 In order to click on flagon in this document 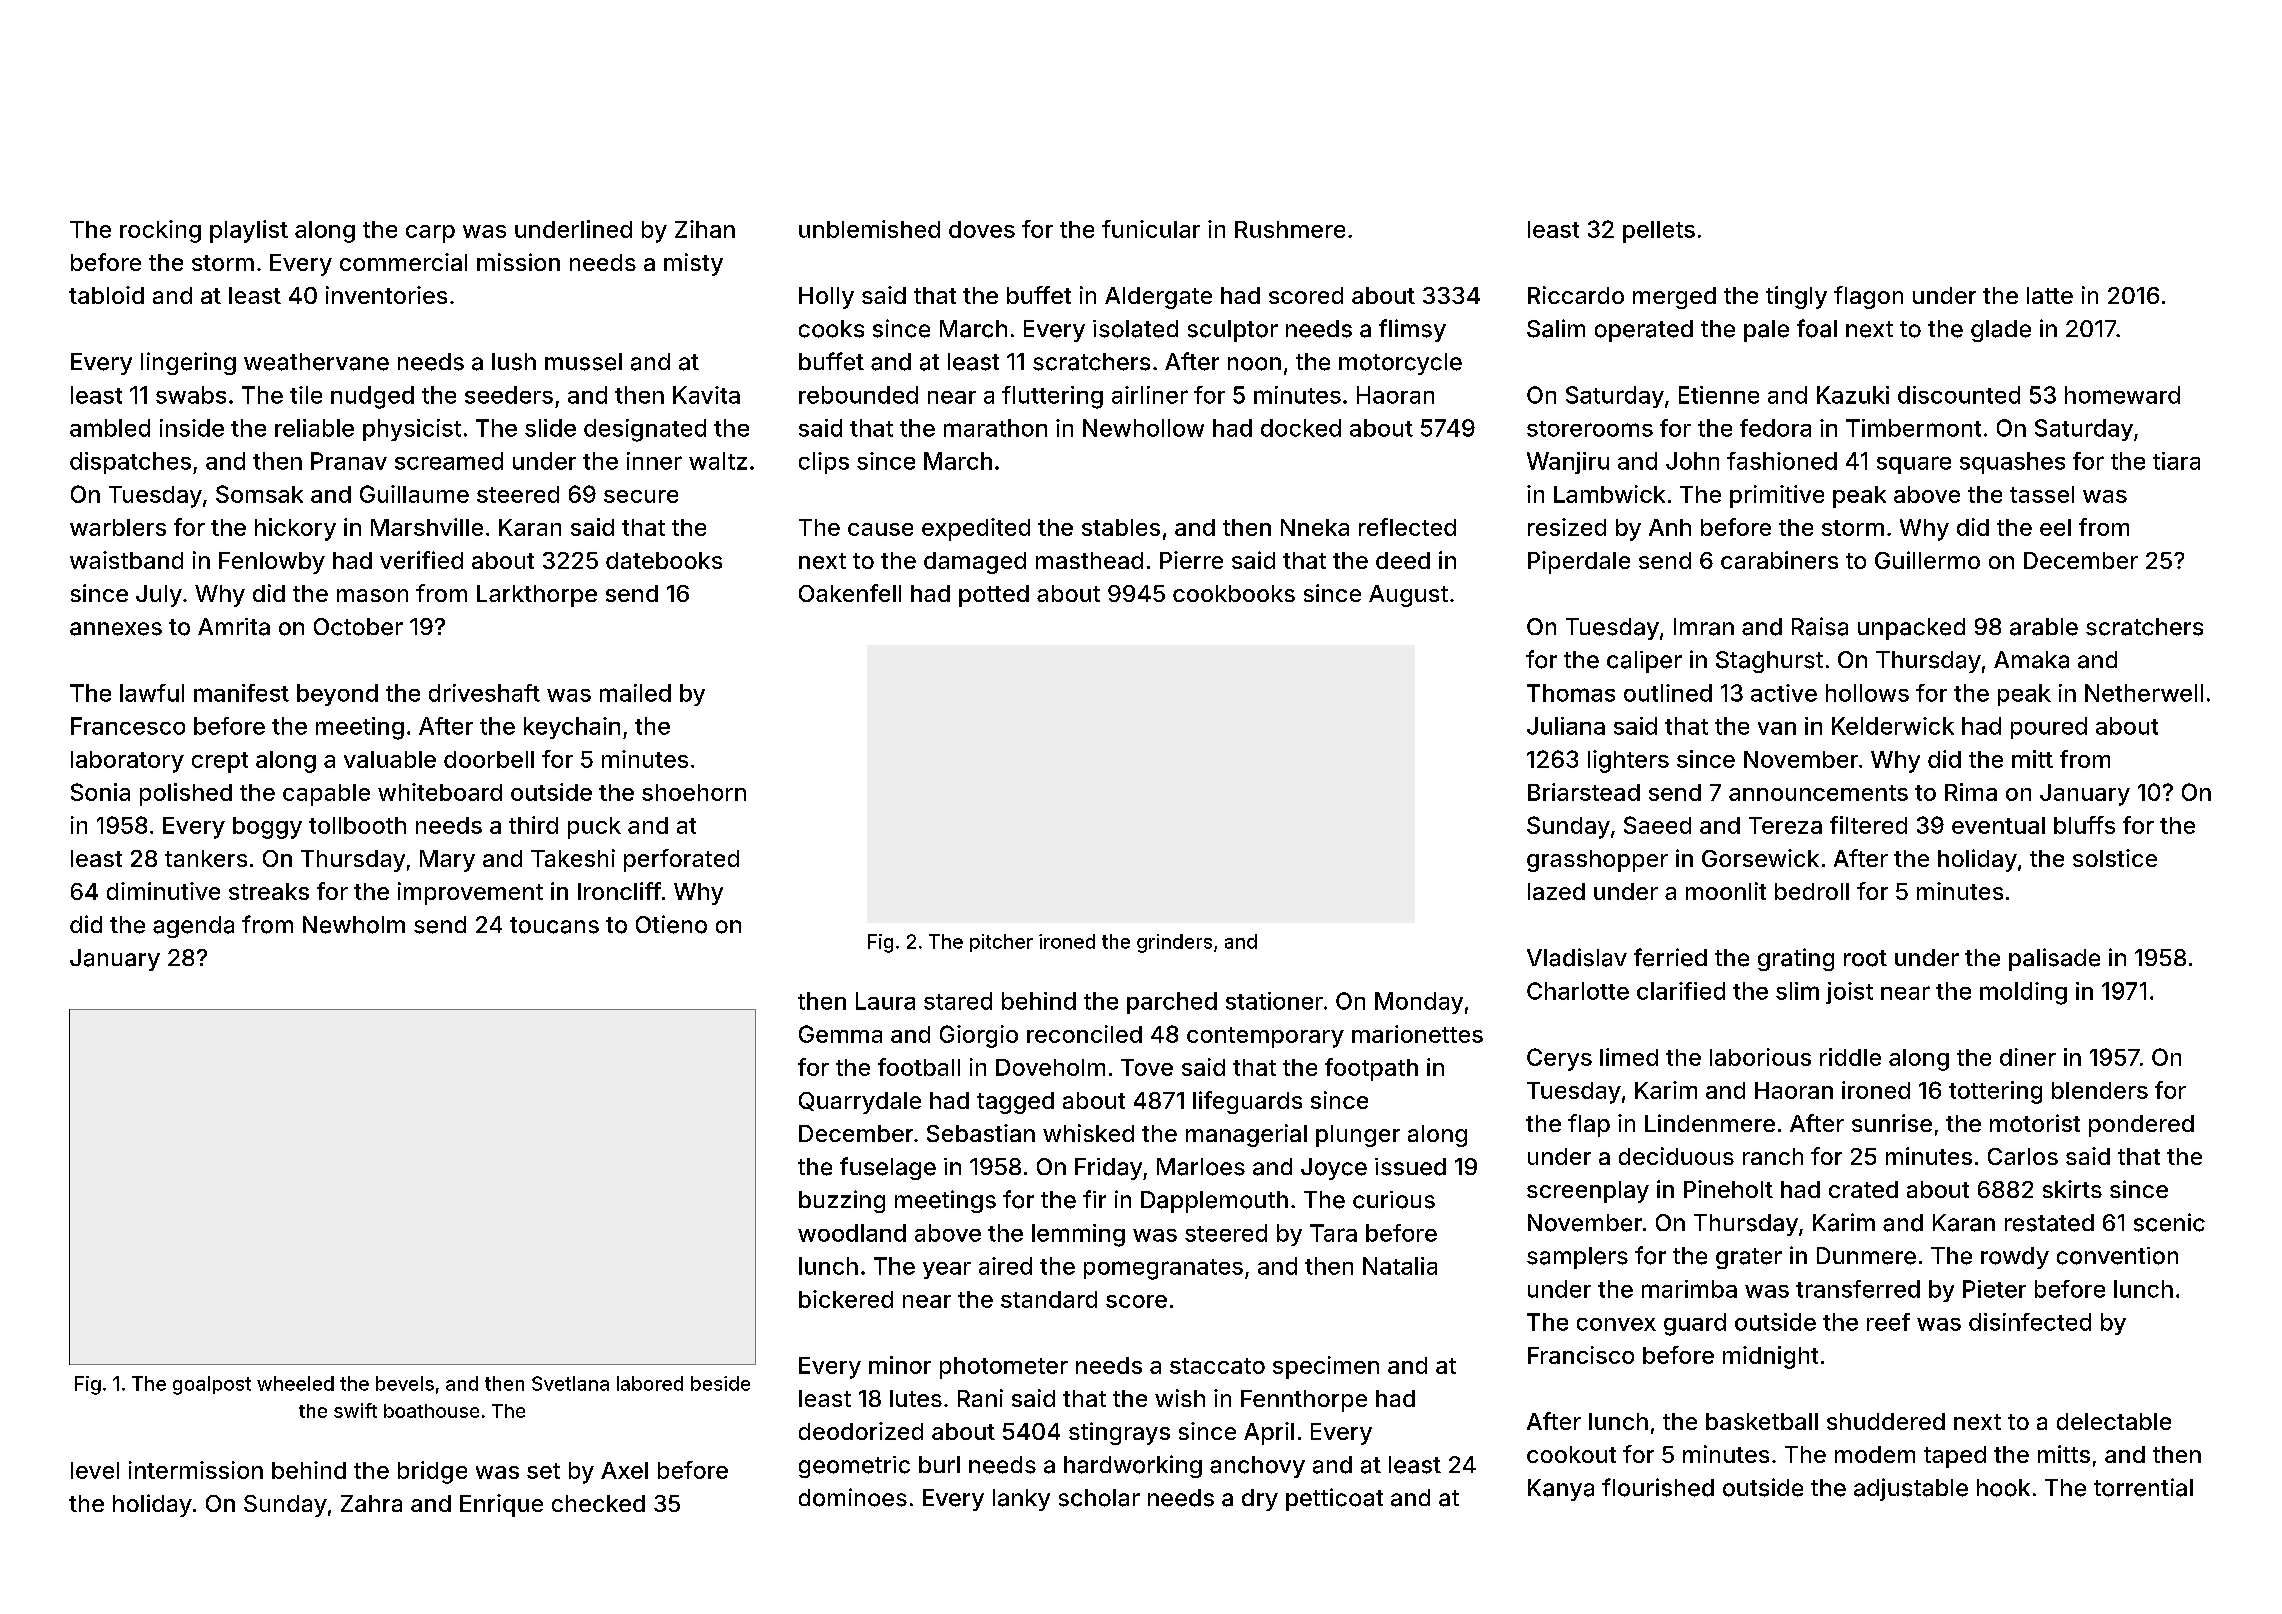, I will do `click(1868, 297)`.
